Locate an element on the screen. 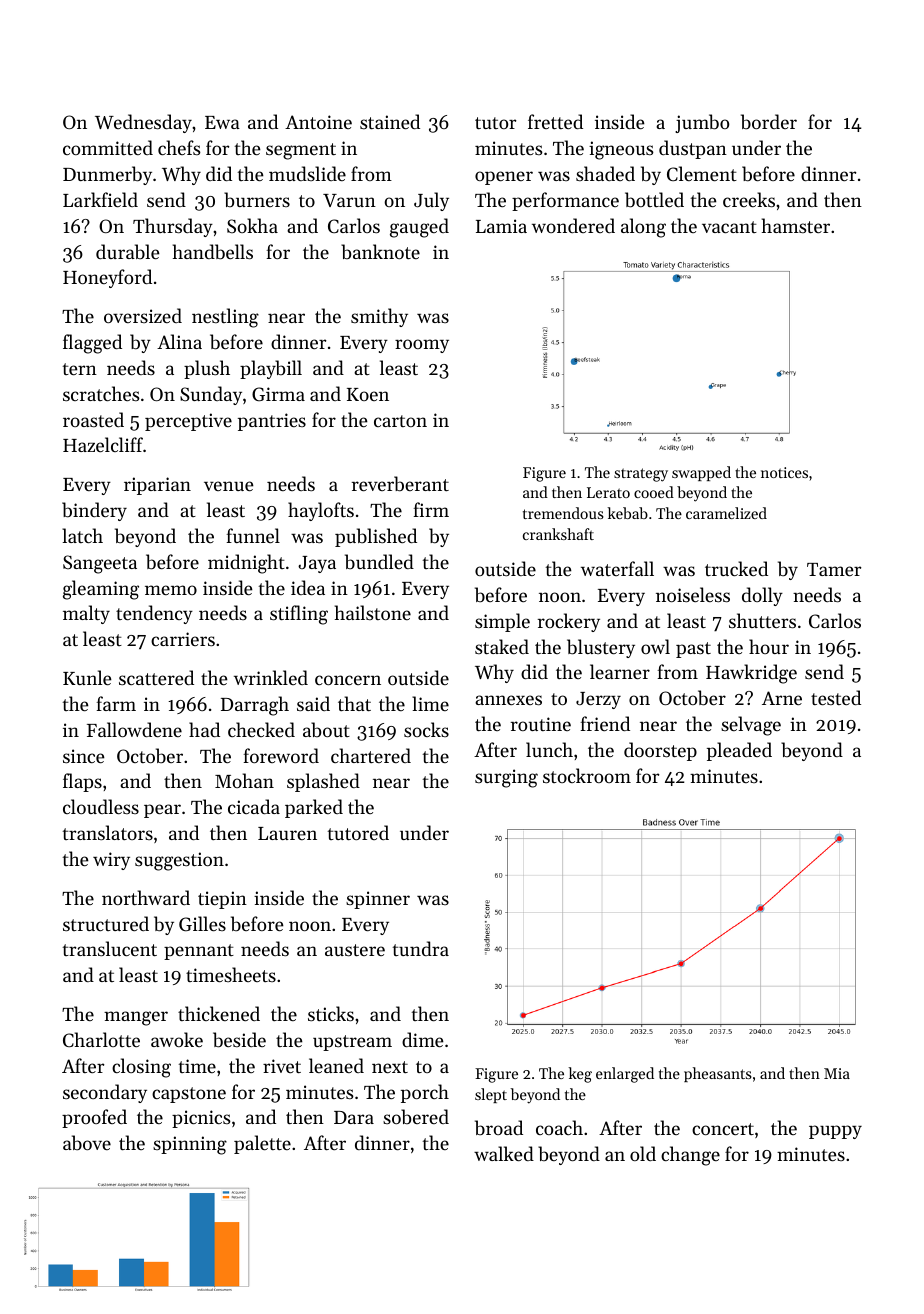 Image resolution: width=924 pixels, height=1314 pixels. Darragh is located at coordinates (255, 706).
